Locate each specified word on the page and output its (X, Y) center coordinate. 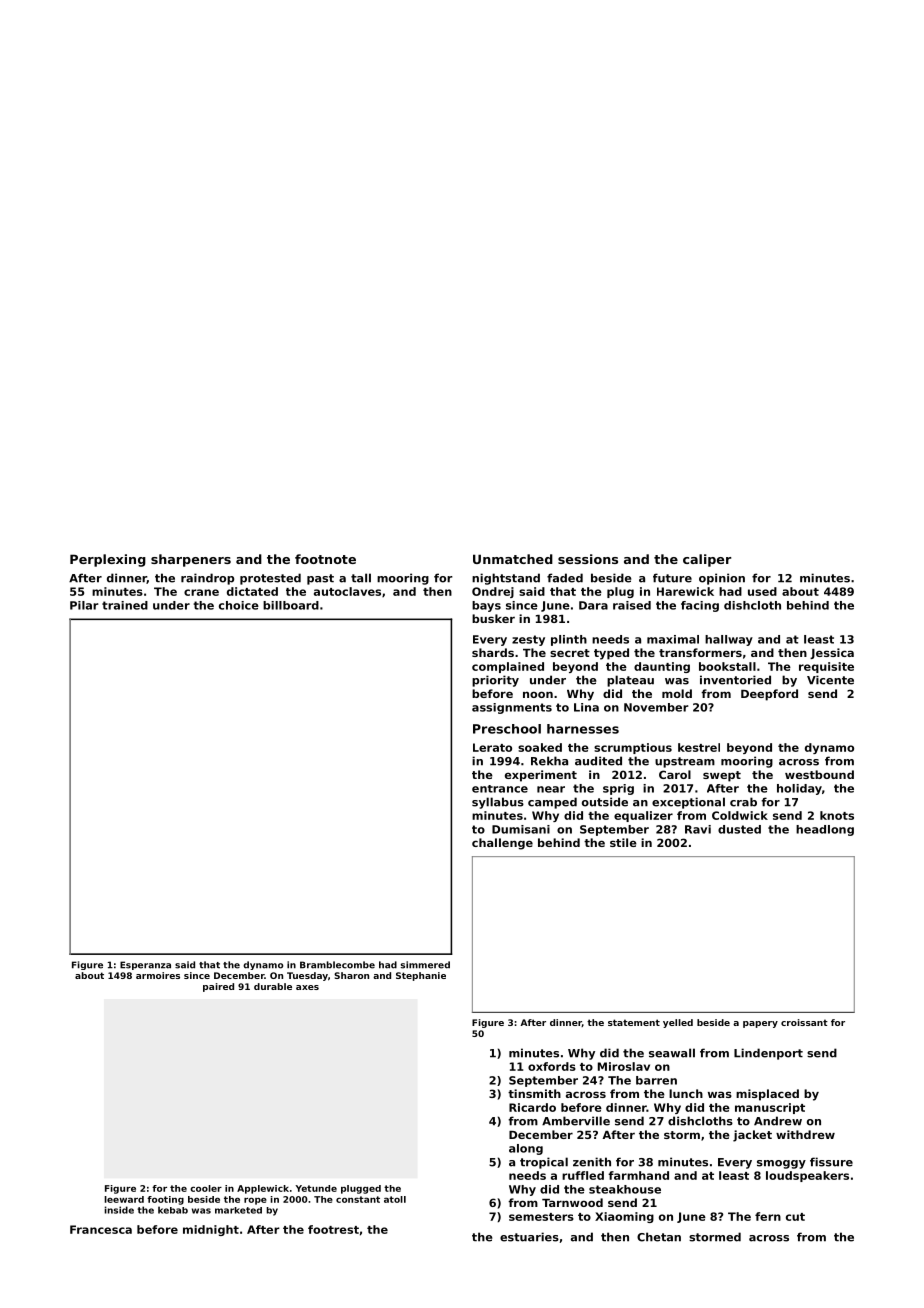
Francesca (101, 1229)
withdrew (805, 1134)
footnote (325, 559)
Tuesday (307, 976)
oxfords (552, 1066)
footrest (333, 1229)
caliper (707, 560)
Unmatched (513, 559)
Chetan (659, 1237)
